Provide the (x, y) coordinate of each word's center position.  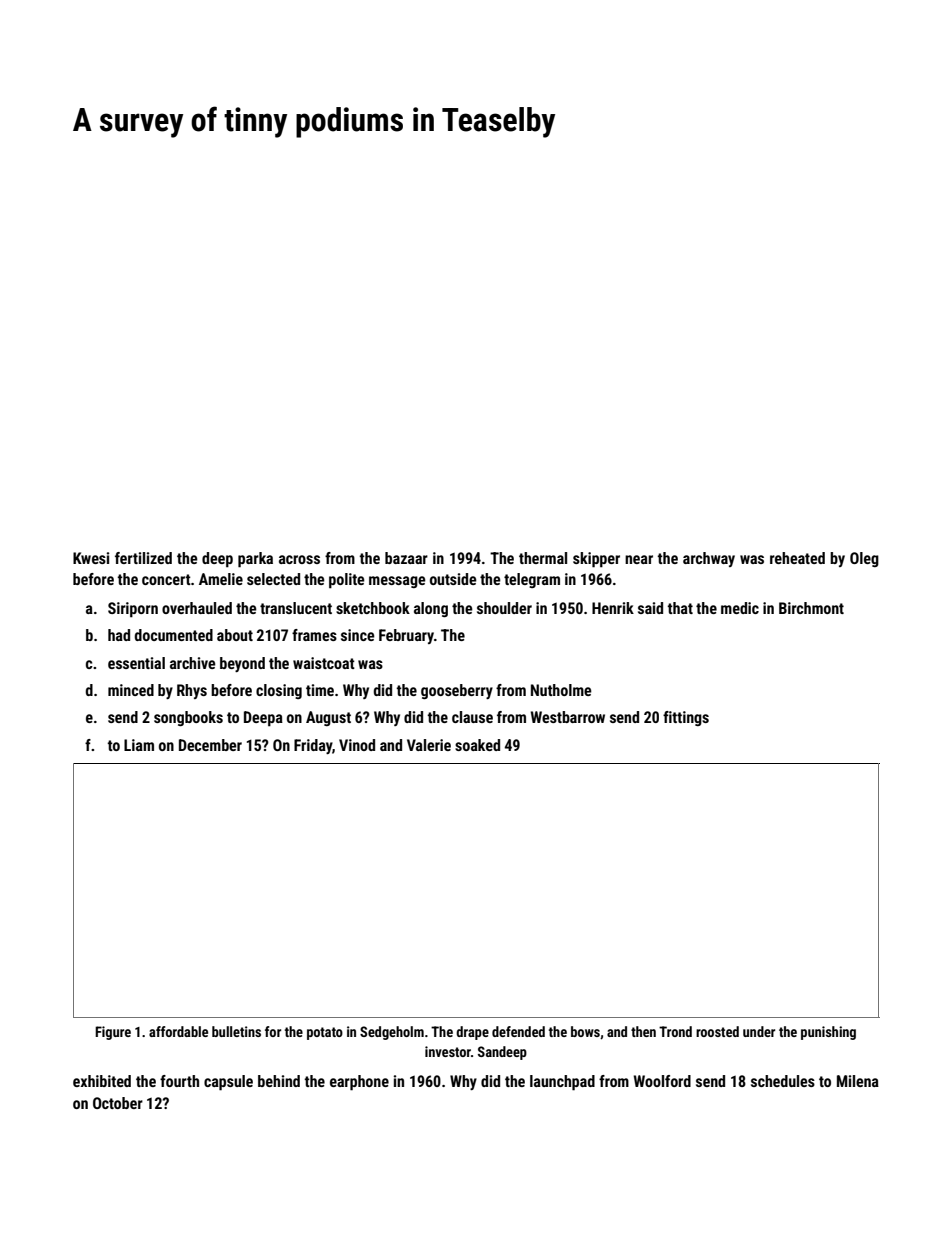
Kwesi (91, 558)
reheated (797, 558)
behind (279, 1081)
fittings (686, 718)
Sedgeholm (392, 1033)
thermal (543, 558)
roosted (717, 1031)
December (210, 745)
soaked (477, 745)
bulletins (236, 1031)
